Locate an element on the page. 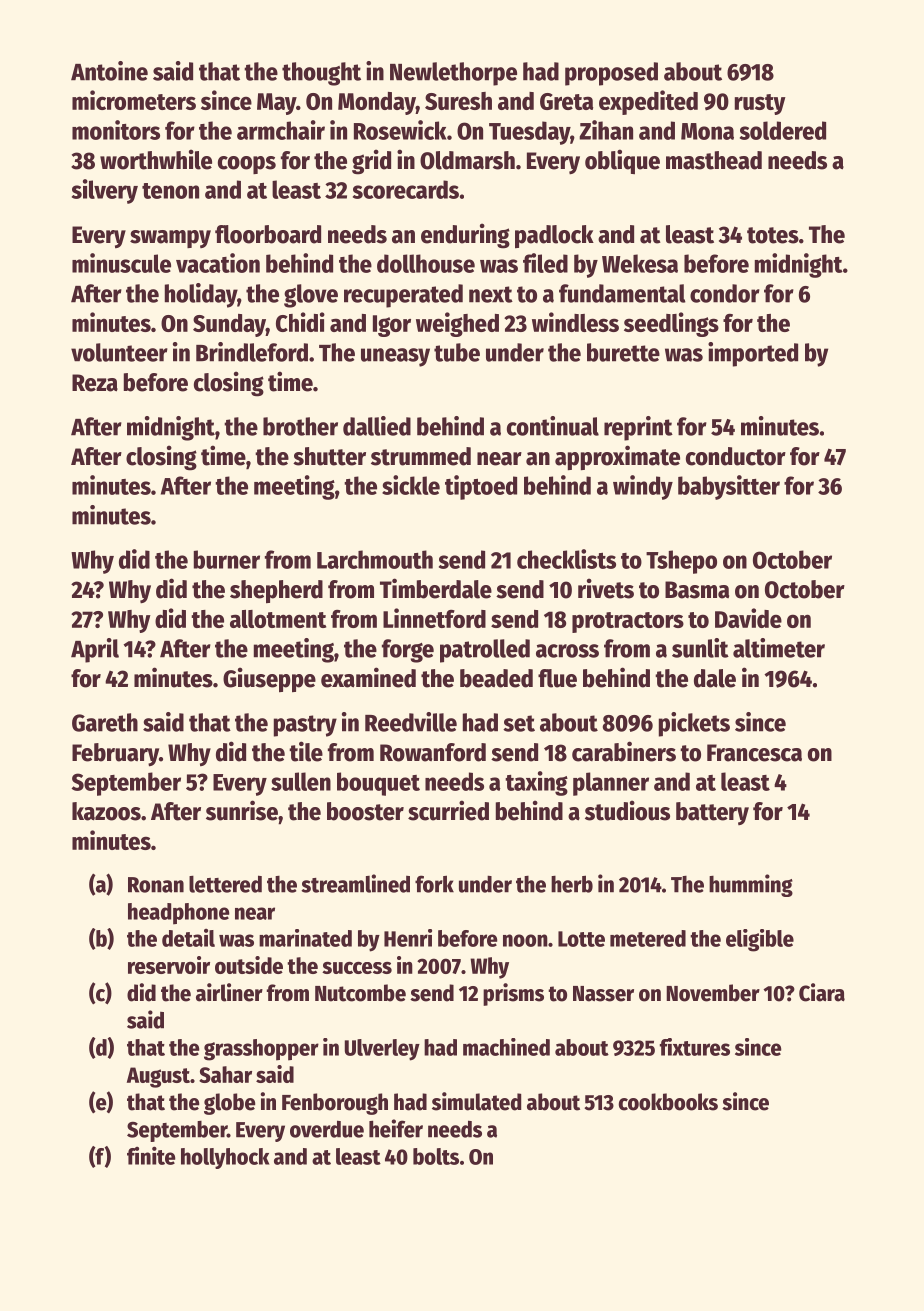 Image resolution: width=924 pixels, height=1311 pixels. volunteer is located at coordinates (119, 352).
